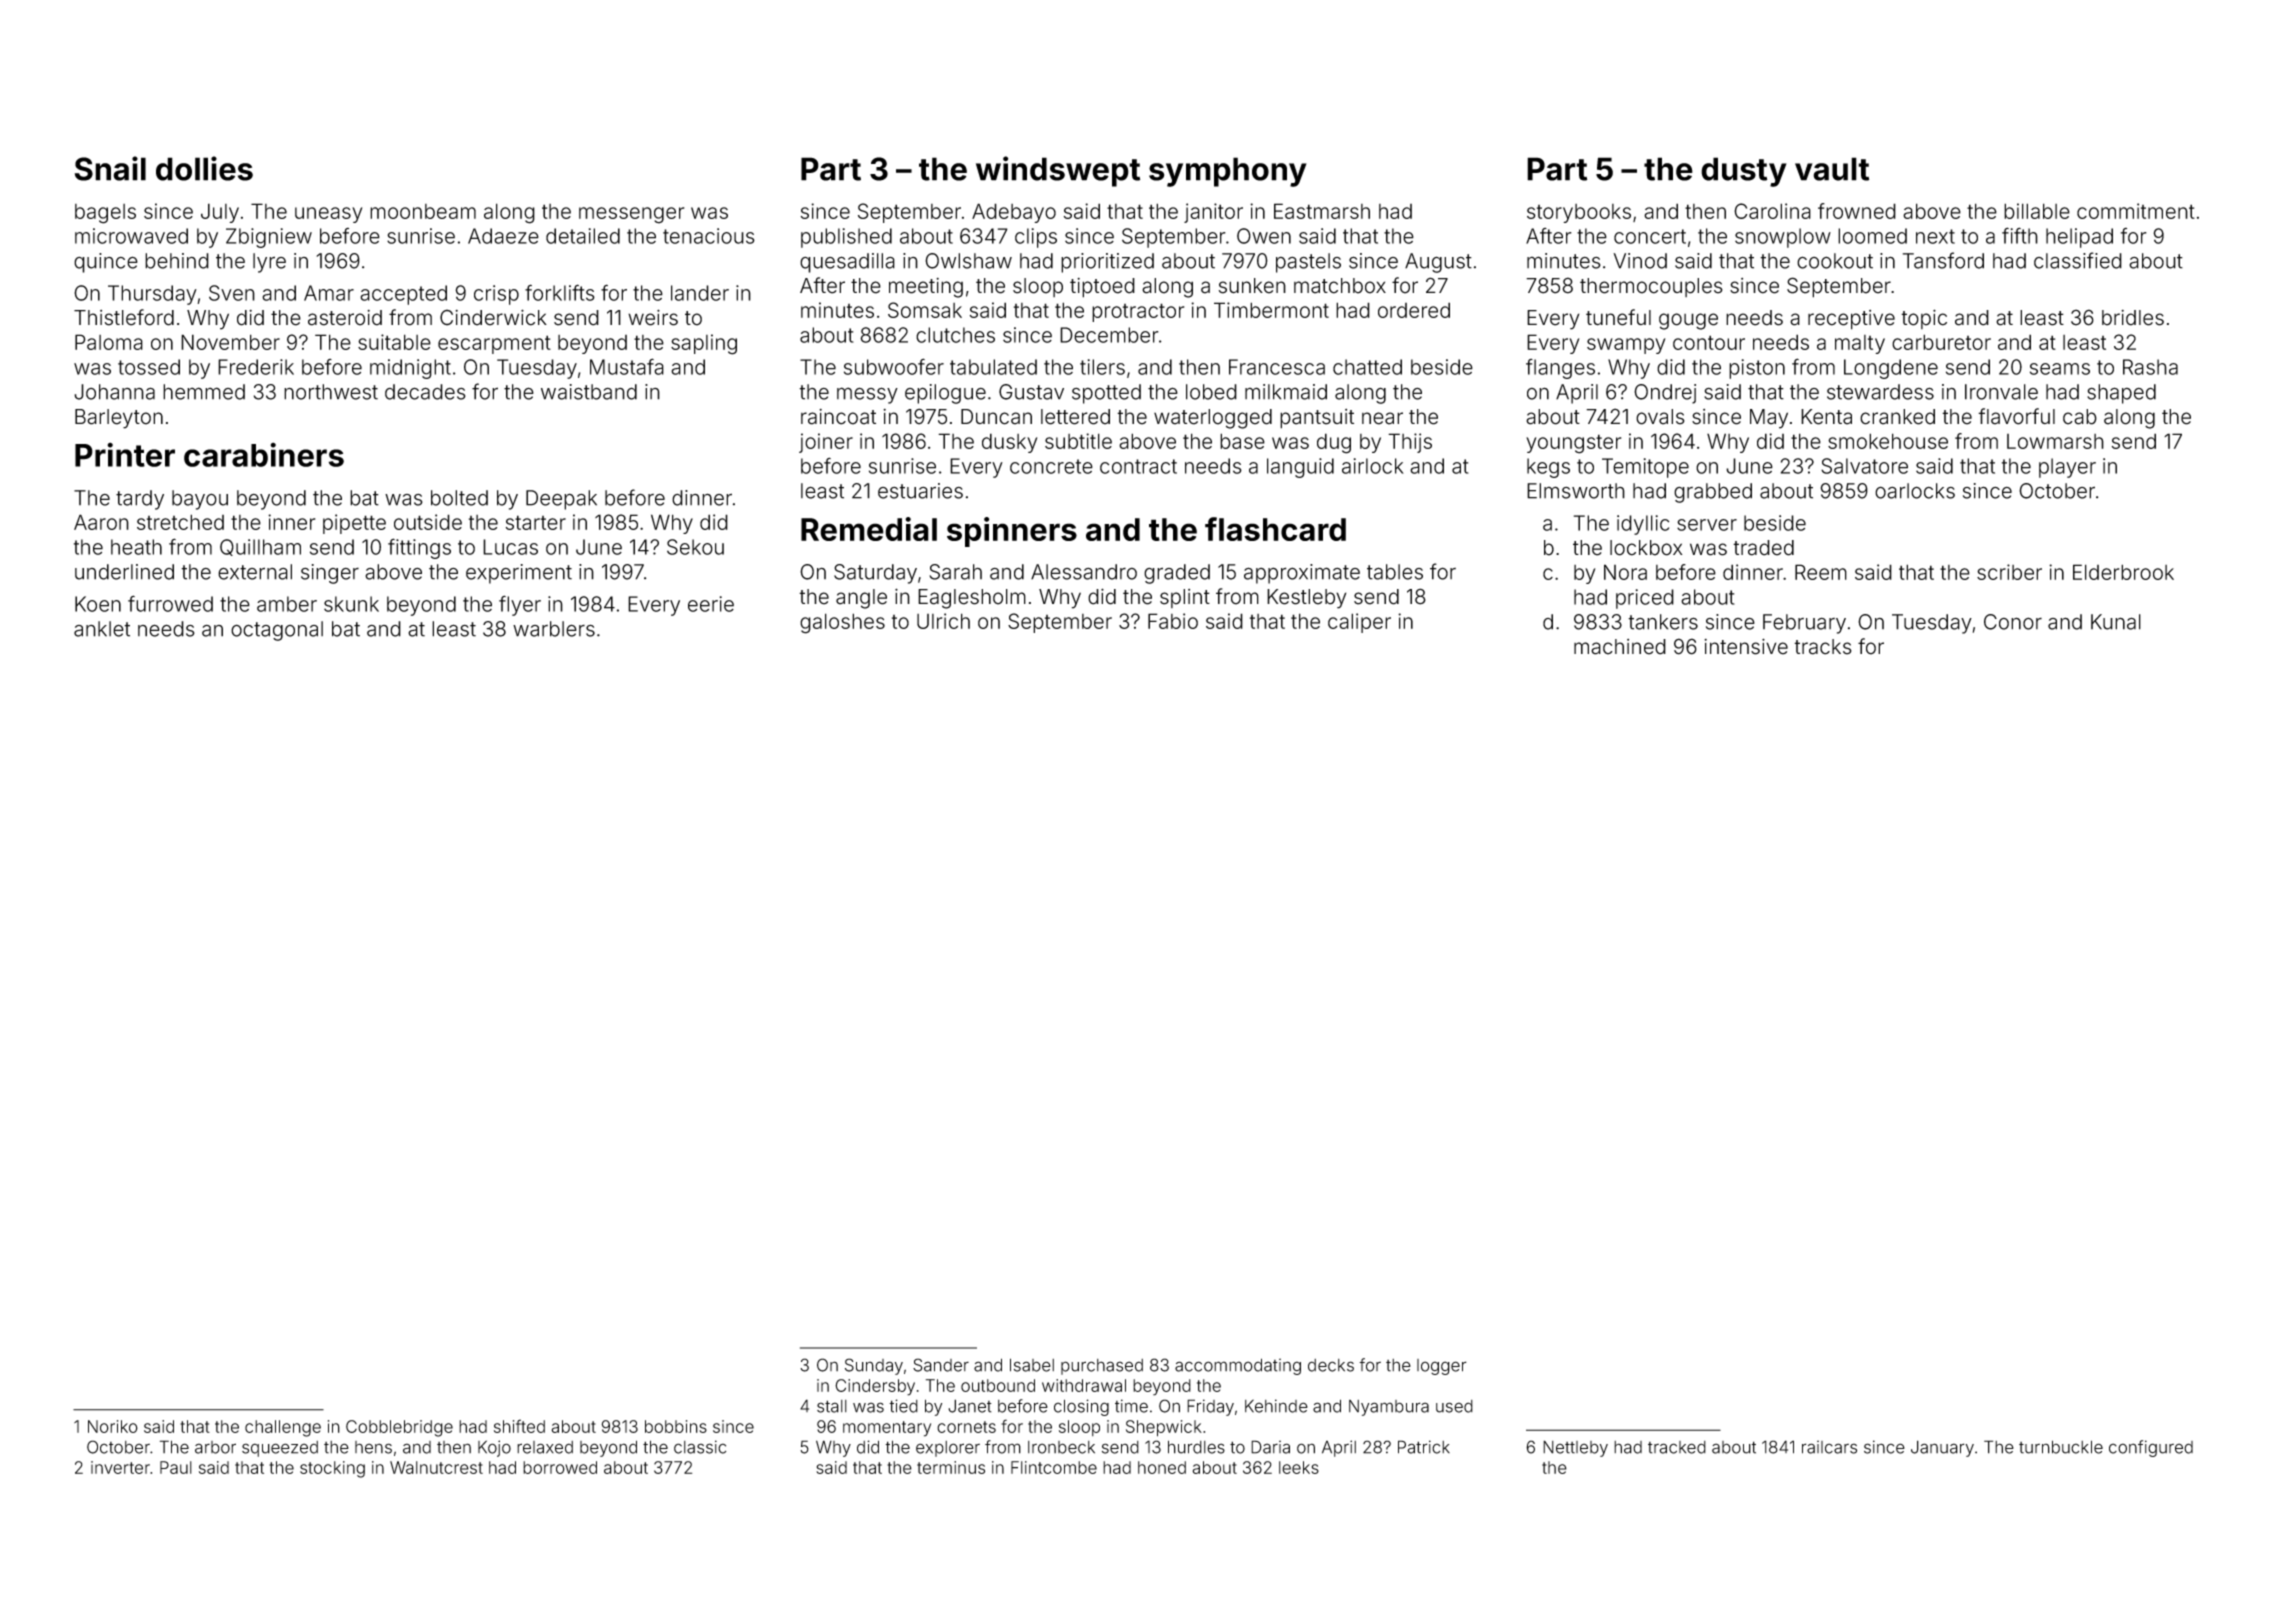 This screenshot has width=2282, height=1614. I want to click on August, so click(1438, 263).
